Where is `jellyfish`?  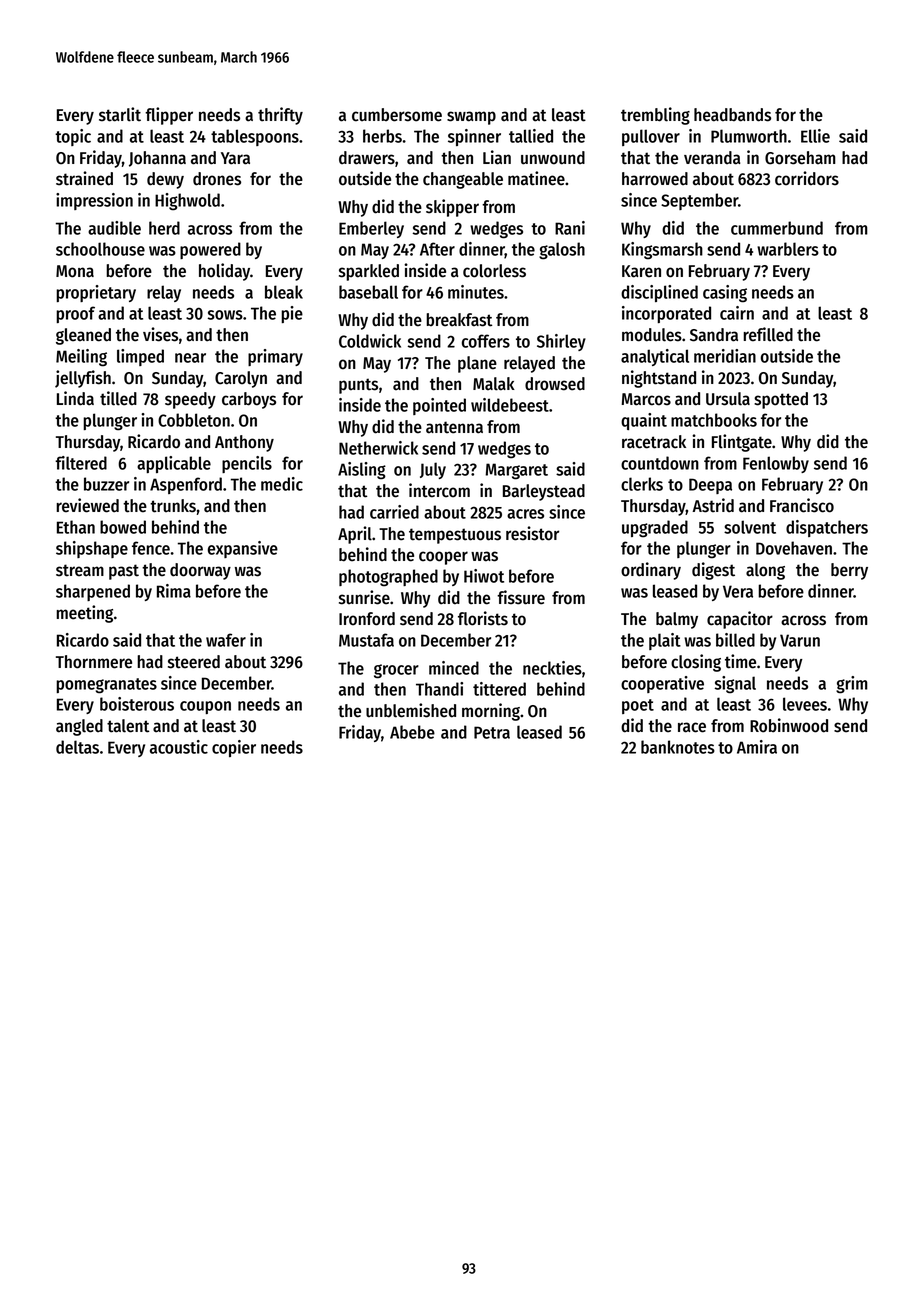
jellyfish is located at coordinates (83, 379).
